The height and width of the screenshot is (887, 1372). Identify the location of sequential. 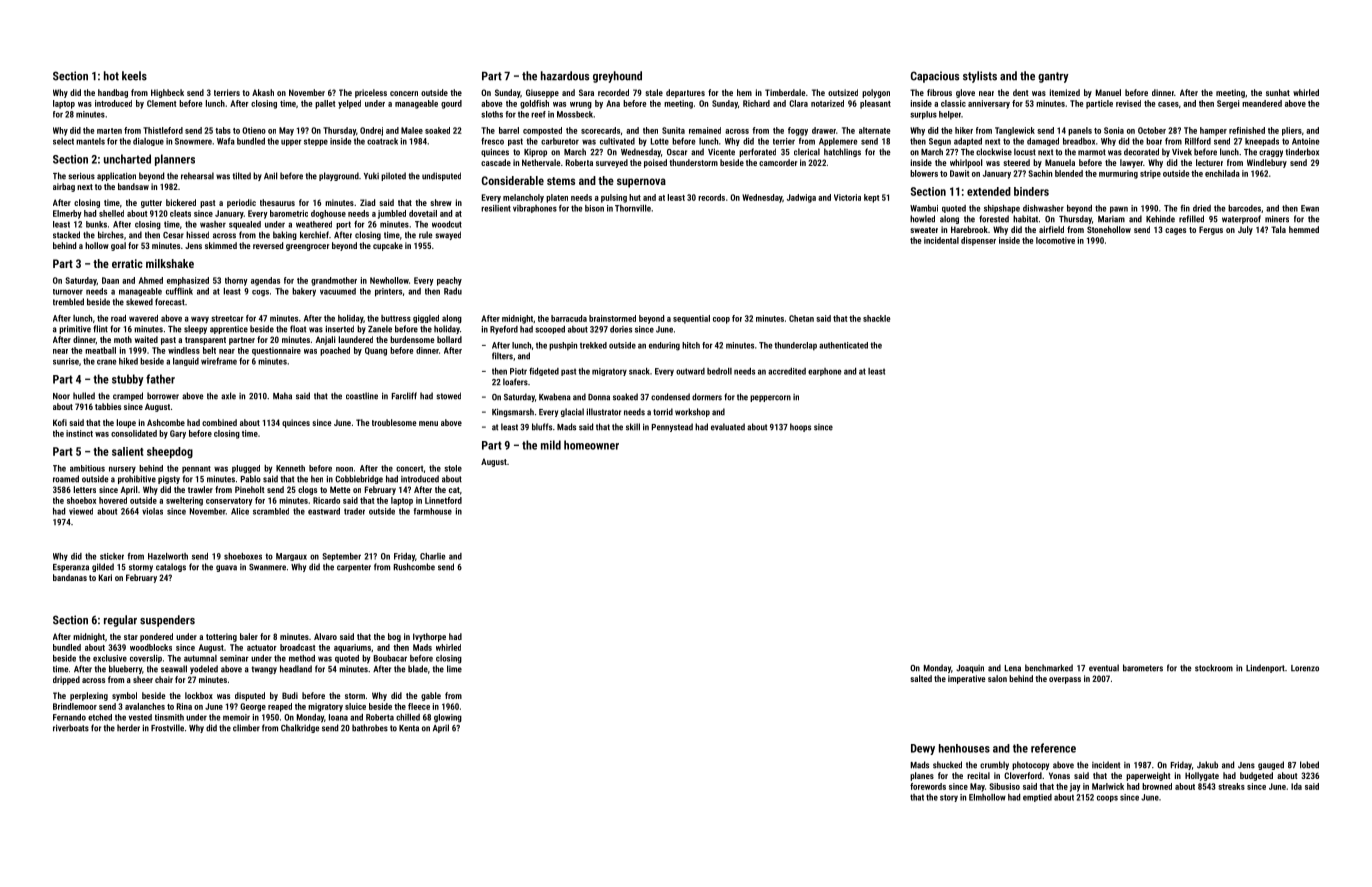
(691, 319).
